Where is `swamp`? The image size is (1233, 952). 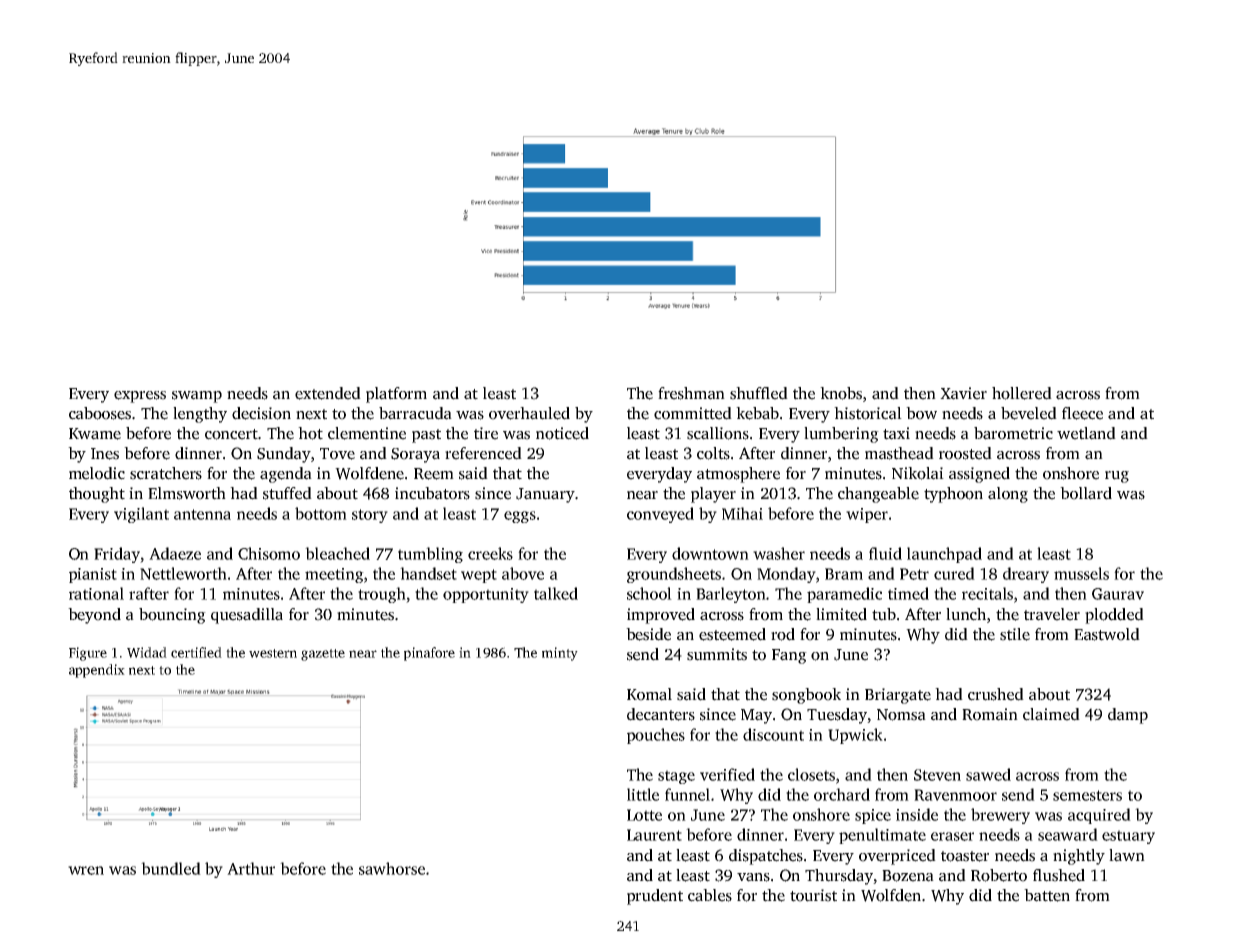 swamp is located at coordinates (197, 397).
